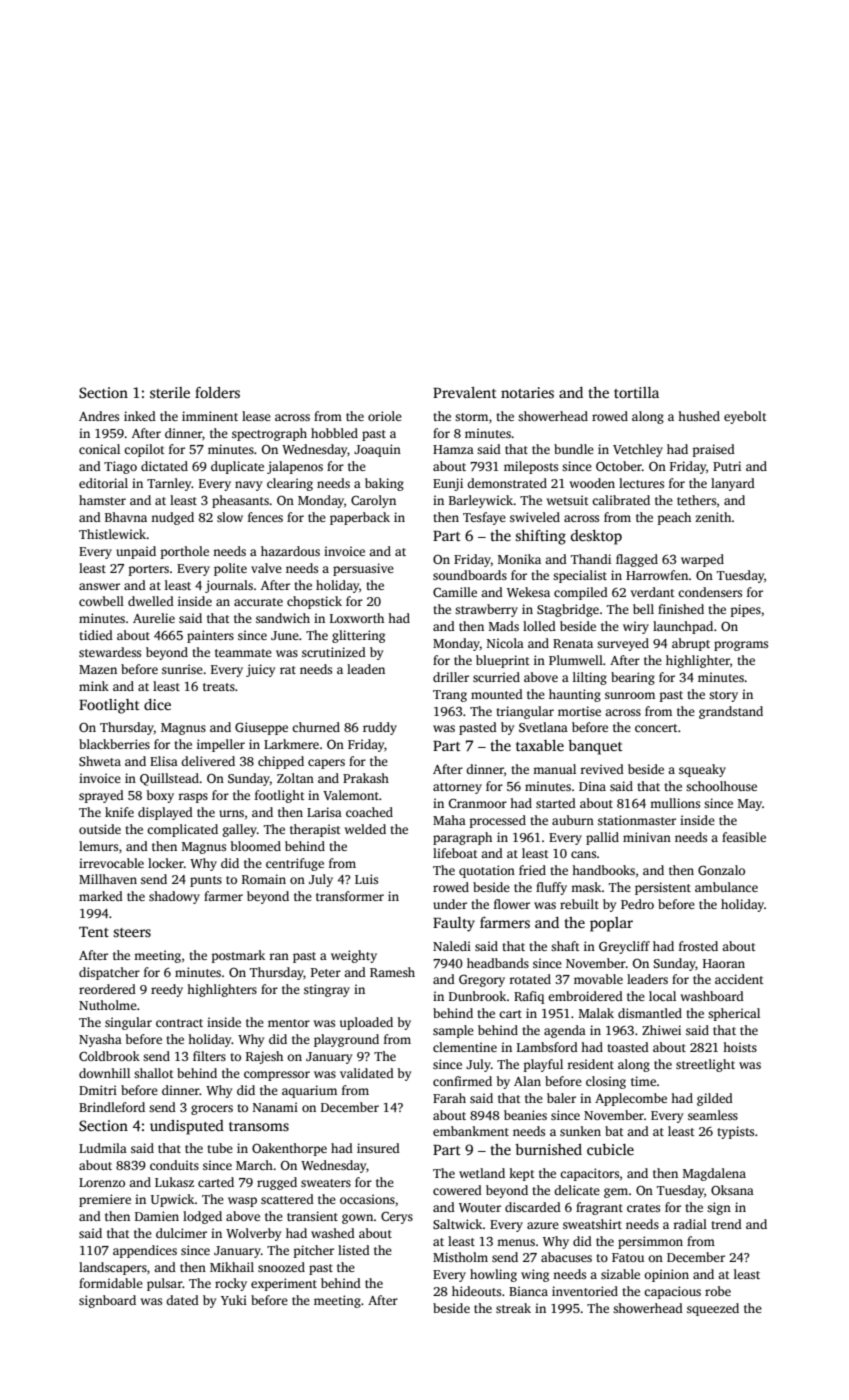 The image size is (849, 1400). Describe the element at coordinates (102, 500) in the image. I see `hamster` at that location.
